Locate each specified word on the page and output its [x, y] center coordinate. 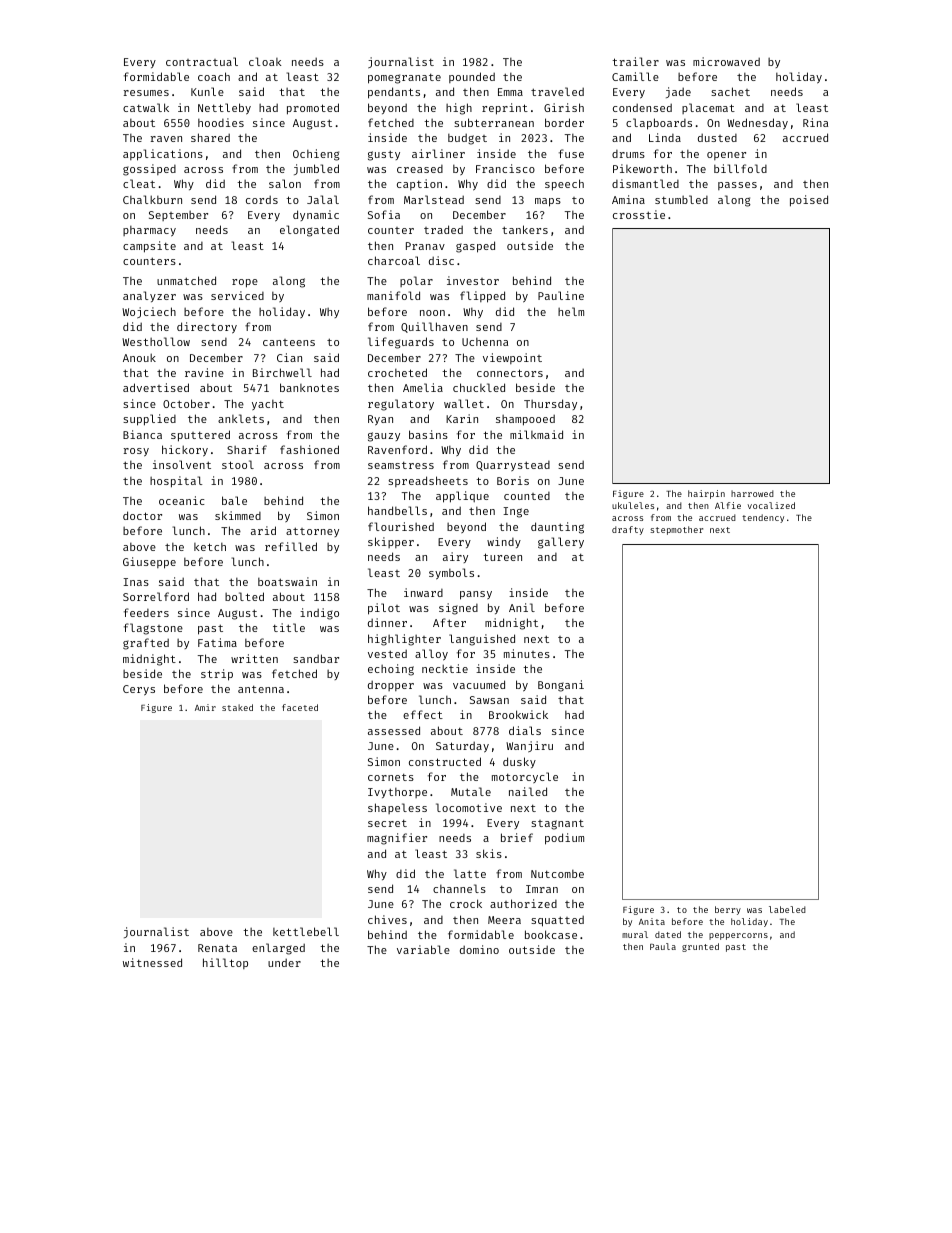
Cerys [139, 690]
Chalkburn [152, 199]
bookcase [551, 934]
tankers [525, 229]
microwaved [726, 61]
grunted [700, 947]
